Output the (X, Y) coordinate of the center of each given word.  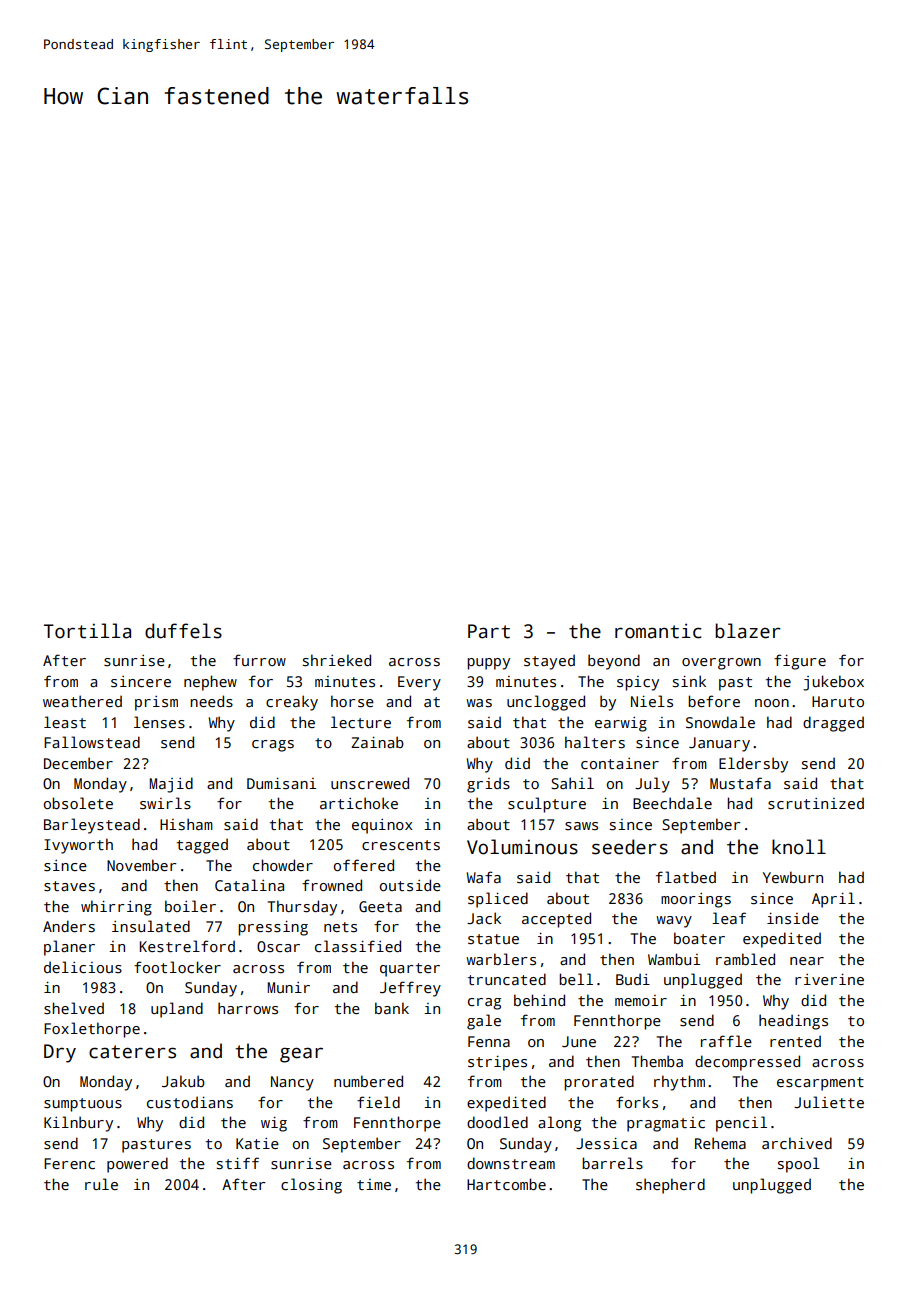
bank (392, 1008)
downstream (511, 1163)
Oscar (278, 946)
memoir (641, 1000)
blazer (748, 631)
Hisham (186, 824)
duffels (183, 631)
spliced (498, 900)
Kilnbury (78, 1124)
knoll (799, 847)
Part (489, 631)
